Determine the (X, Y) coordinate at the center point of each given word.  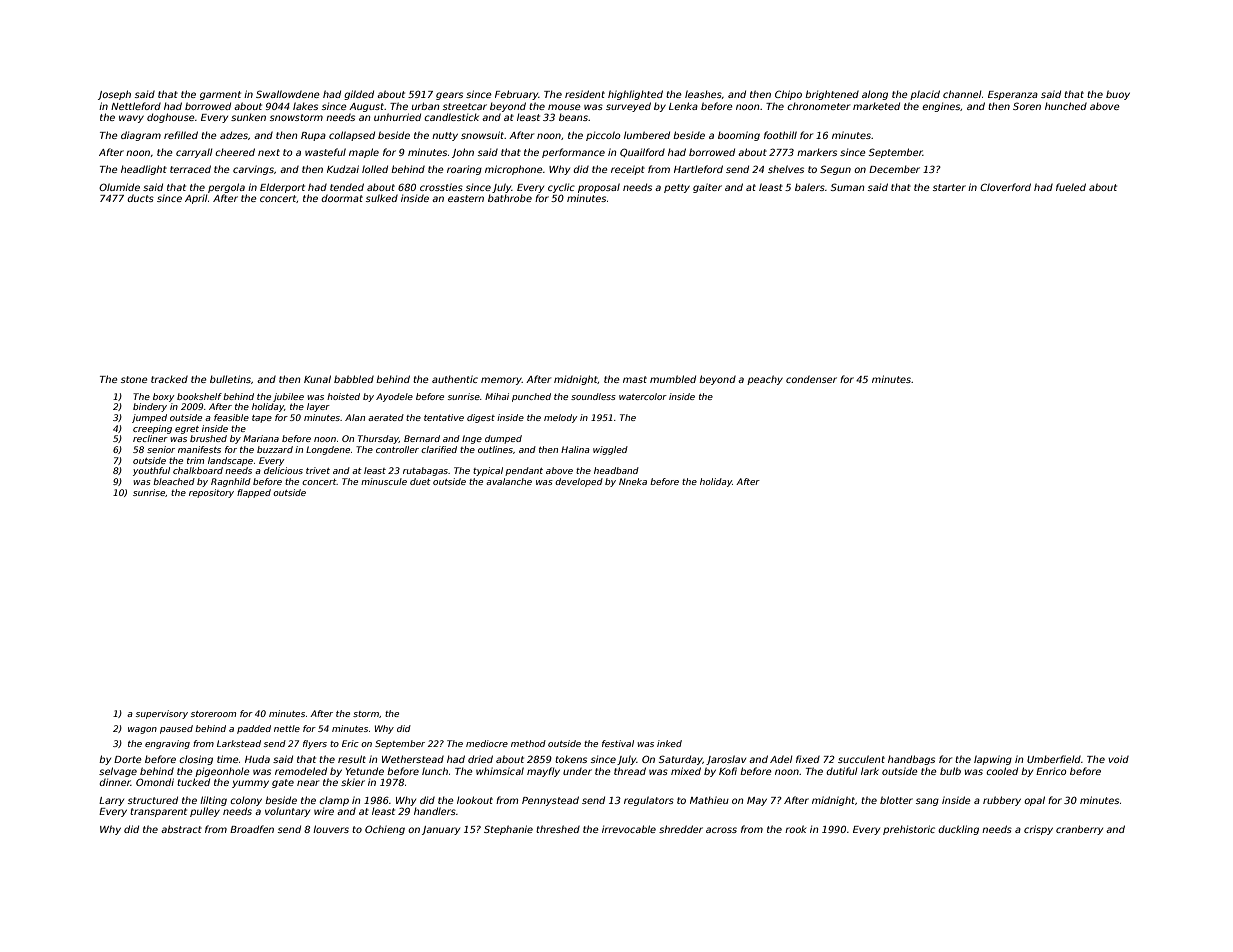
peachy (765, 380)
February (516, 95)
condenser (811, 379)
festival (618, 743)
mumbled (673, 379)
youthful (151, 471)
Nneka (633, 481)
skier (353, 782)
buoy (1118, 95)
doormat (342, 198)
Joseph (114, 95)
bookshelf (199, 396)
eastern (466, 198)
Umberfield (1054, 759)
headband (616, 470)
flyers (315, 744)
